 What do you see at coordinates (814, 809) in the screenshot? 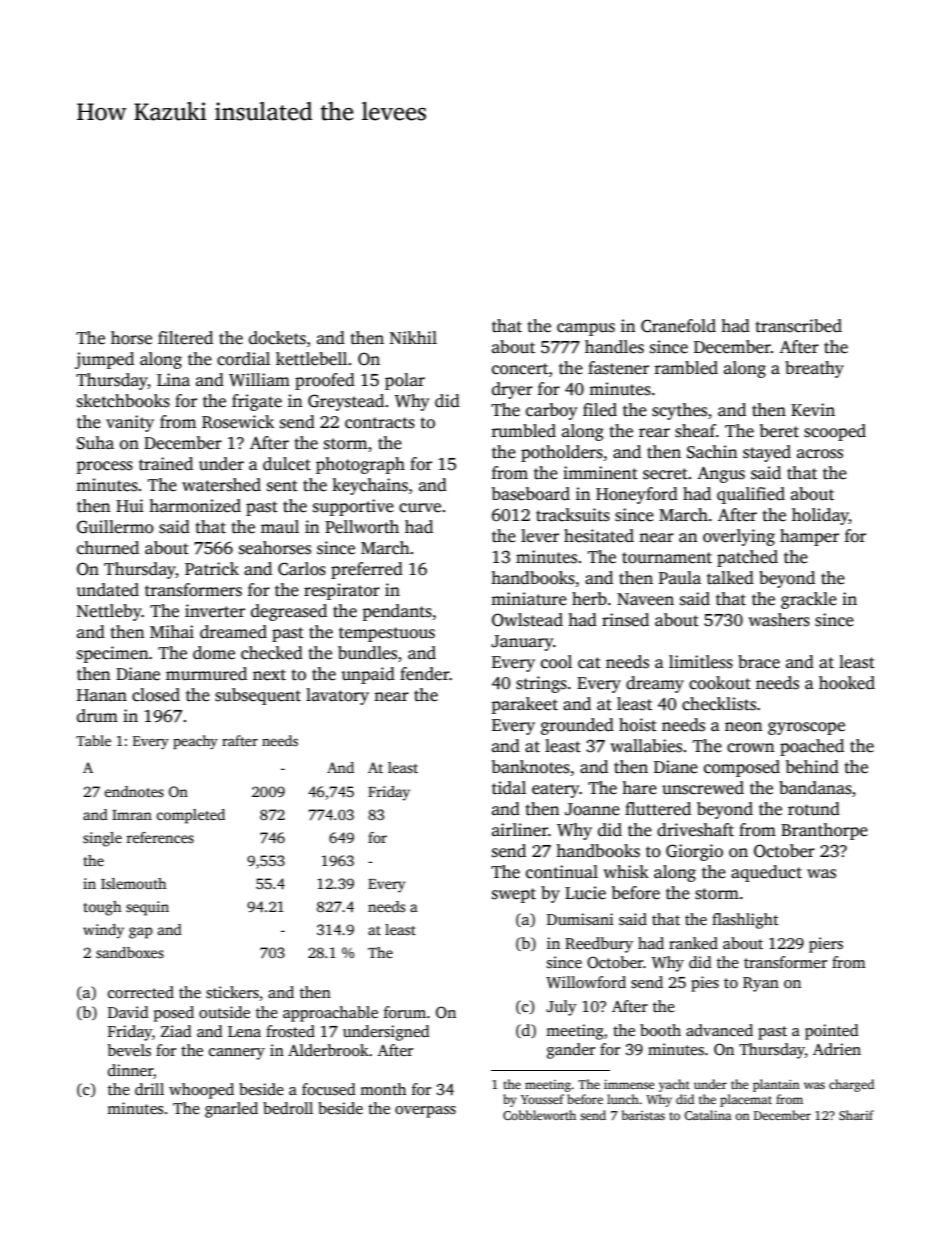
I see `rotund` at bounding box center [814, 809].
